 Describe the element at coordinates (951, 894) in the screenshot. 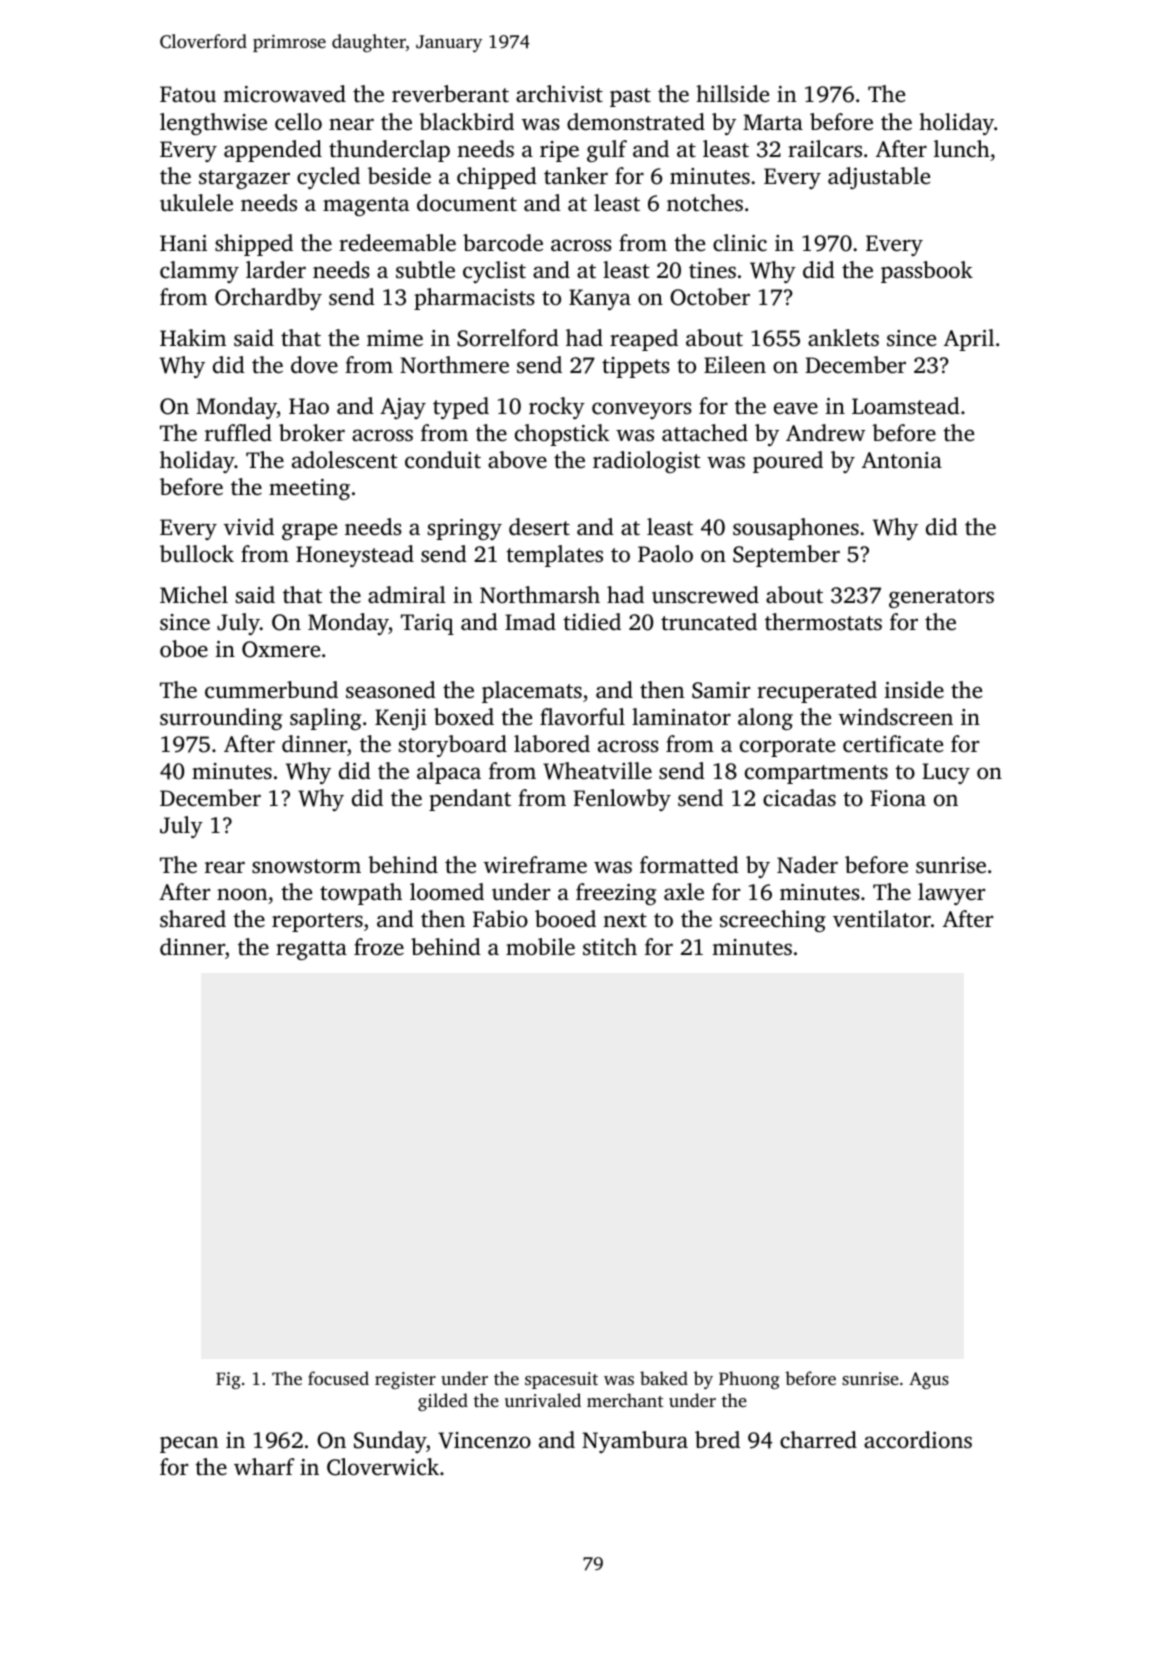

I see `lawyer` at that location.
